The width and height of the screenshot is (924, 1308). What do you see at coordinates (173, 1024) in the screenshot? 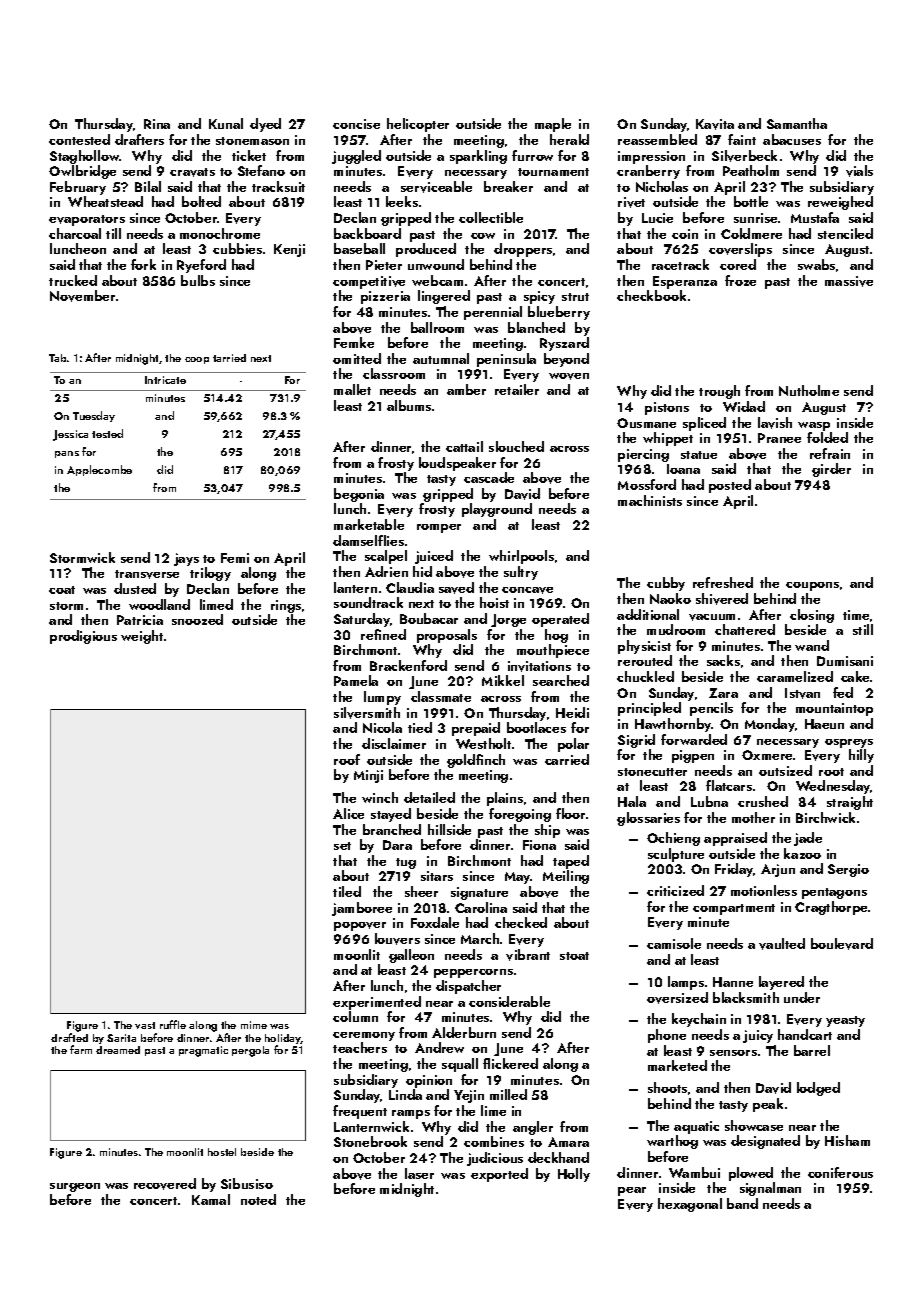
I see `ruffle` at bounding box center [173, 1024].
